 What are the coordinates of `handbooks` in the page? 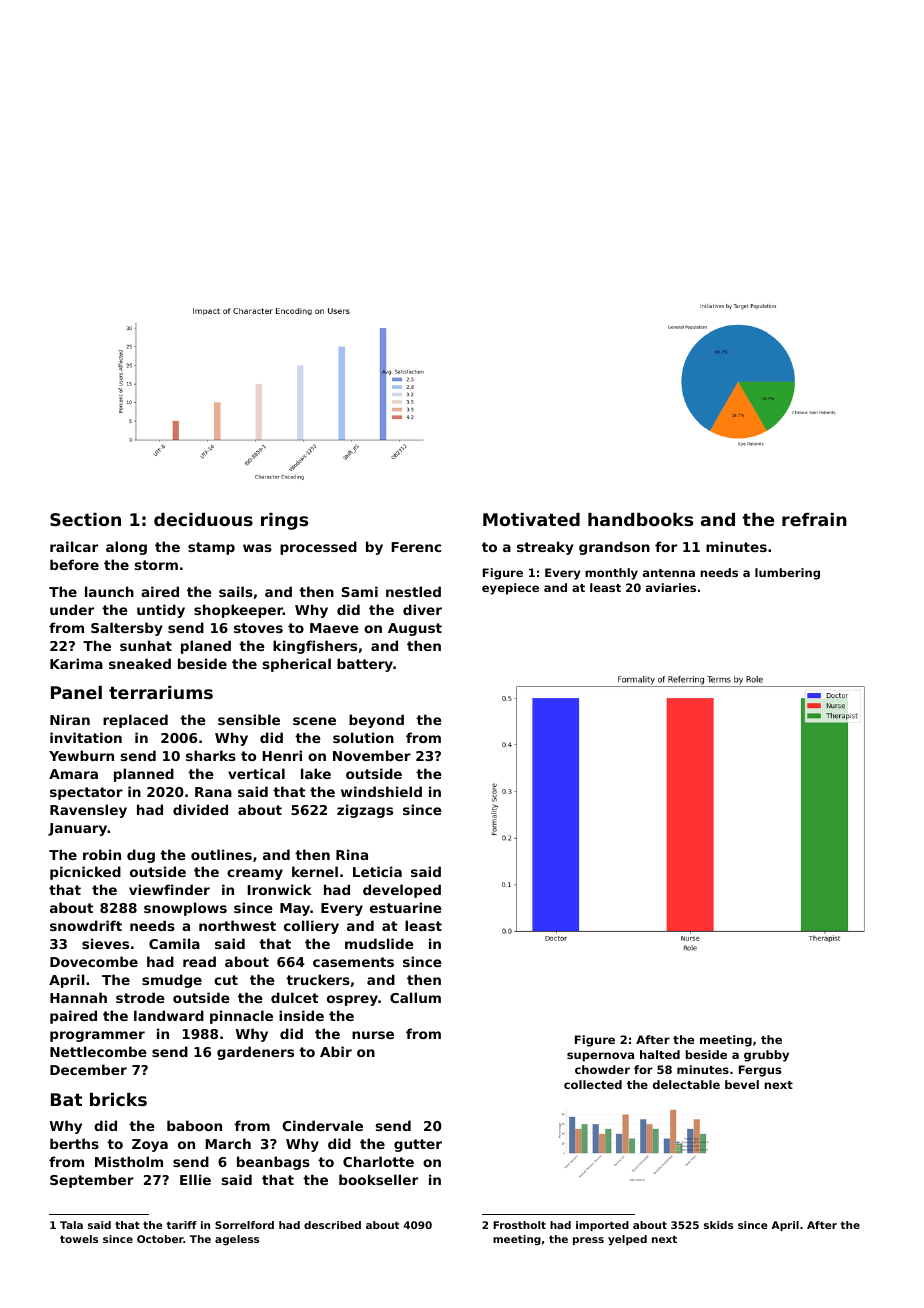 It's located at (640, 519).
